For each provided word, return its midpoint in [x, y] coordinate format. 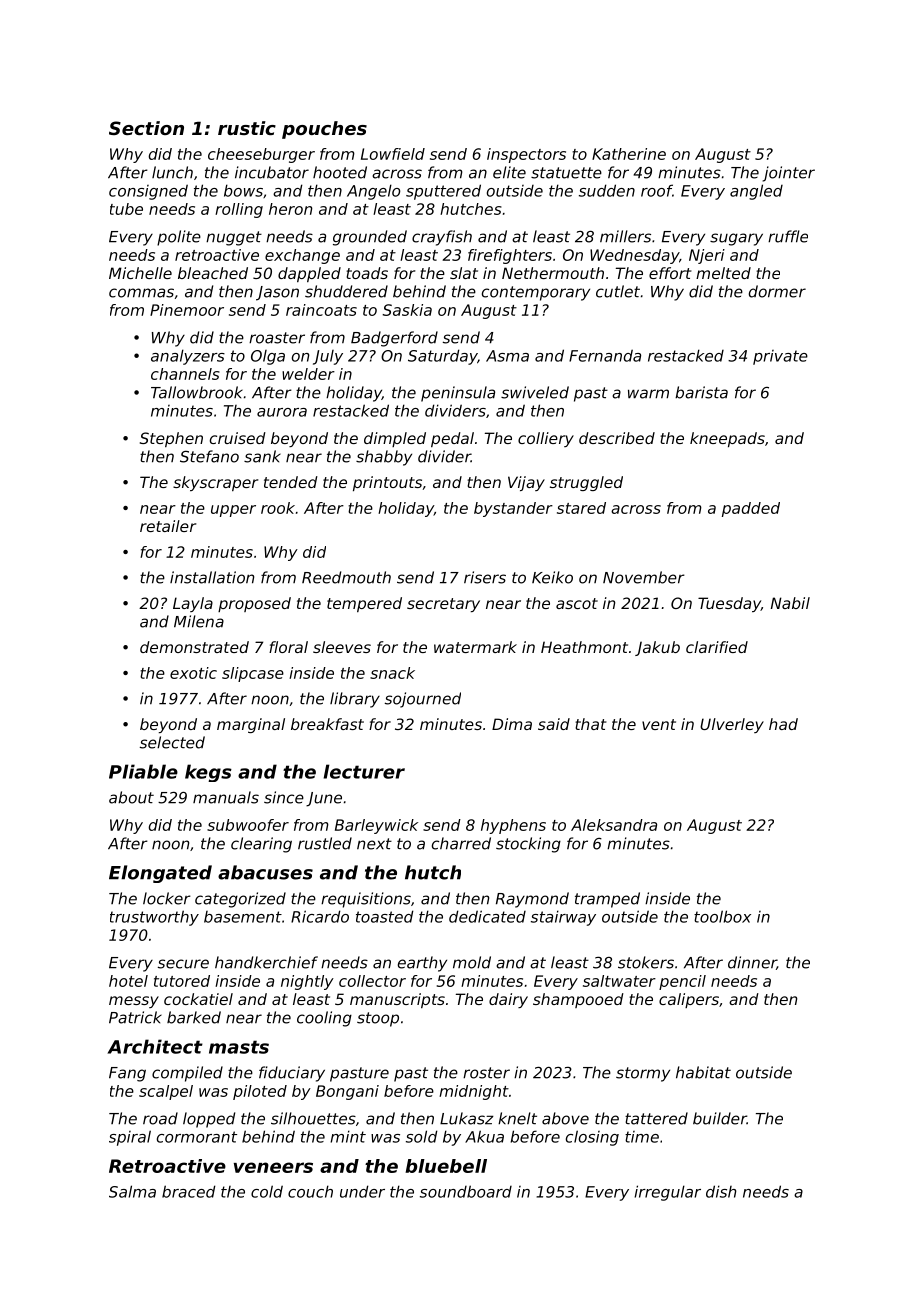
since [284, 797]
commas [141, 293]
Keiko [552, 577]
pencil [682, 982]
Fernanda [605, 355]
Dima [512, 724]
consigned [148, 192]
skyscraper [215, 483]
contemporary [536, 293]
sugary [736, 239]
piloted [260, 1092]
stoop [378, 1019]
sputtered [443, 192]
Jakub [657, 648]
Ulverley [732, 725]
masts [239, 1047]
